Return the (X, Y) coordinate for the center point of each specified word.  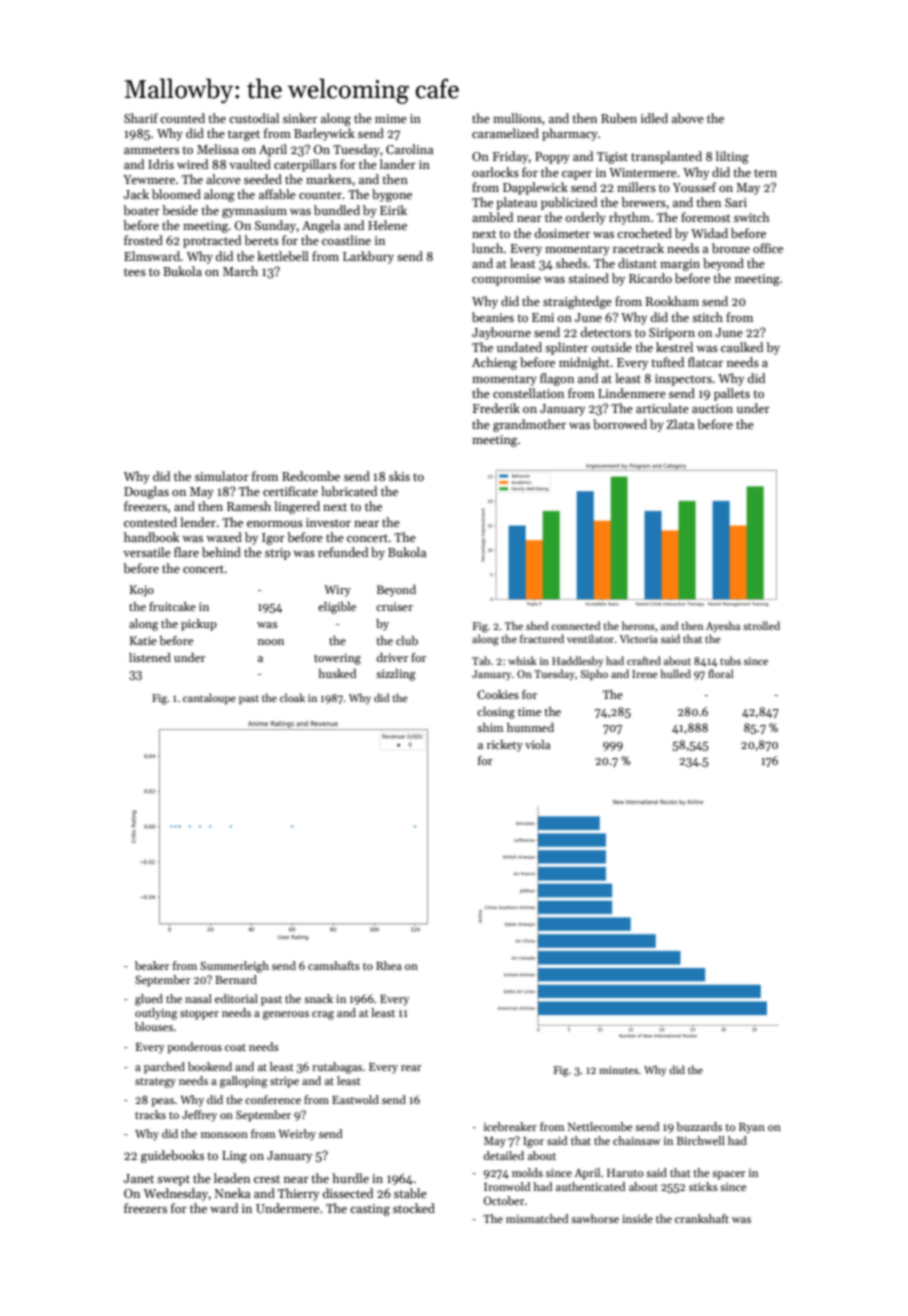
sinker (300, 118)
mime (391, 118)
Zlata (680, 424)
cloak (292, 697)
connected (575, 625)
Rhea (389, 965)
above (688, 118)
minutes (618, 1070)
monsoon (224, 1135)
